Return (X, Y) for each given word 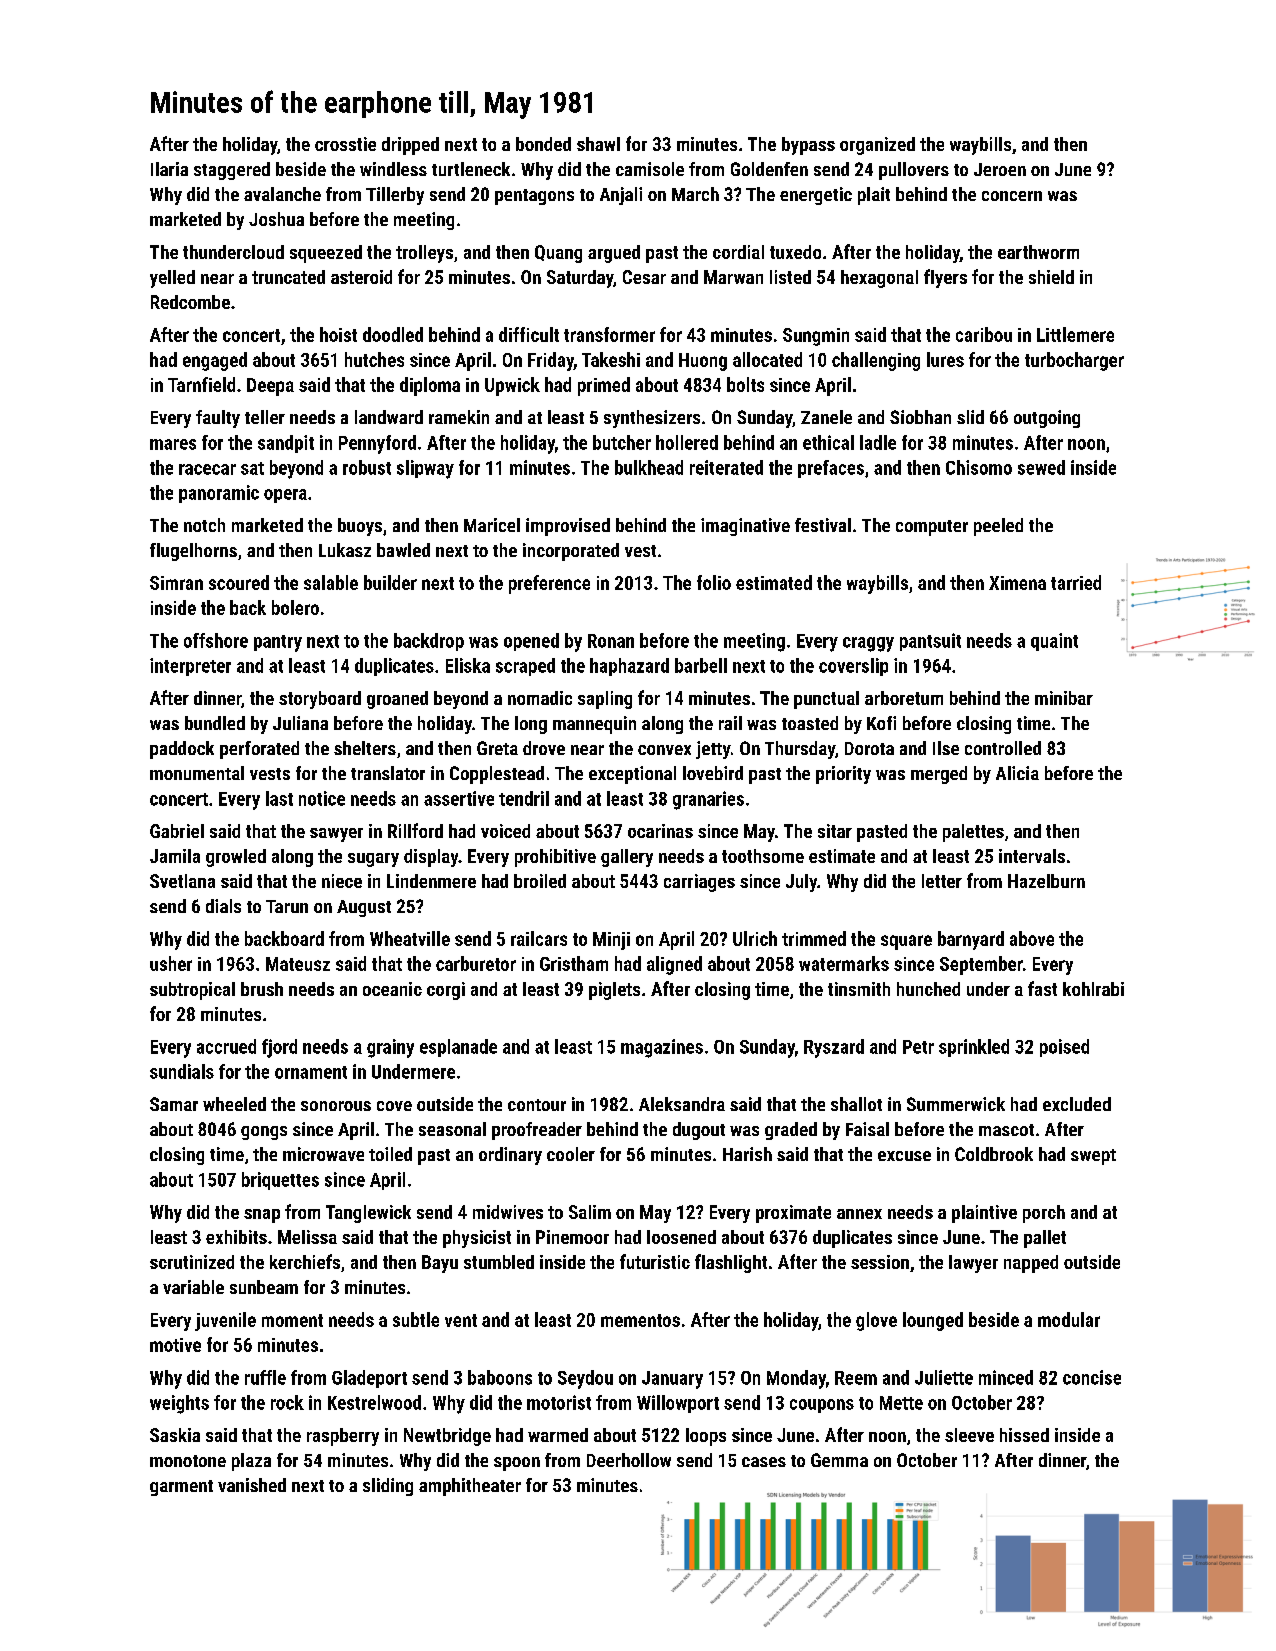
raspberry (343, 1437)
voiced (505, 831)
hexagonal (879, 279)
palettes (973, 833)
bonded (543, 144)
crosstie (345, 144)
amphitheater (470, 1487)
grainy (390, 1048)
